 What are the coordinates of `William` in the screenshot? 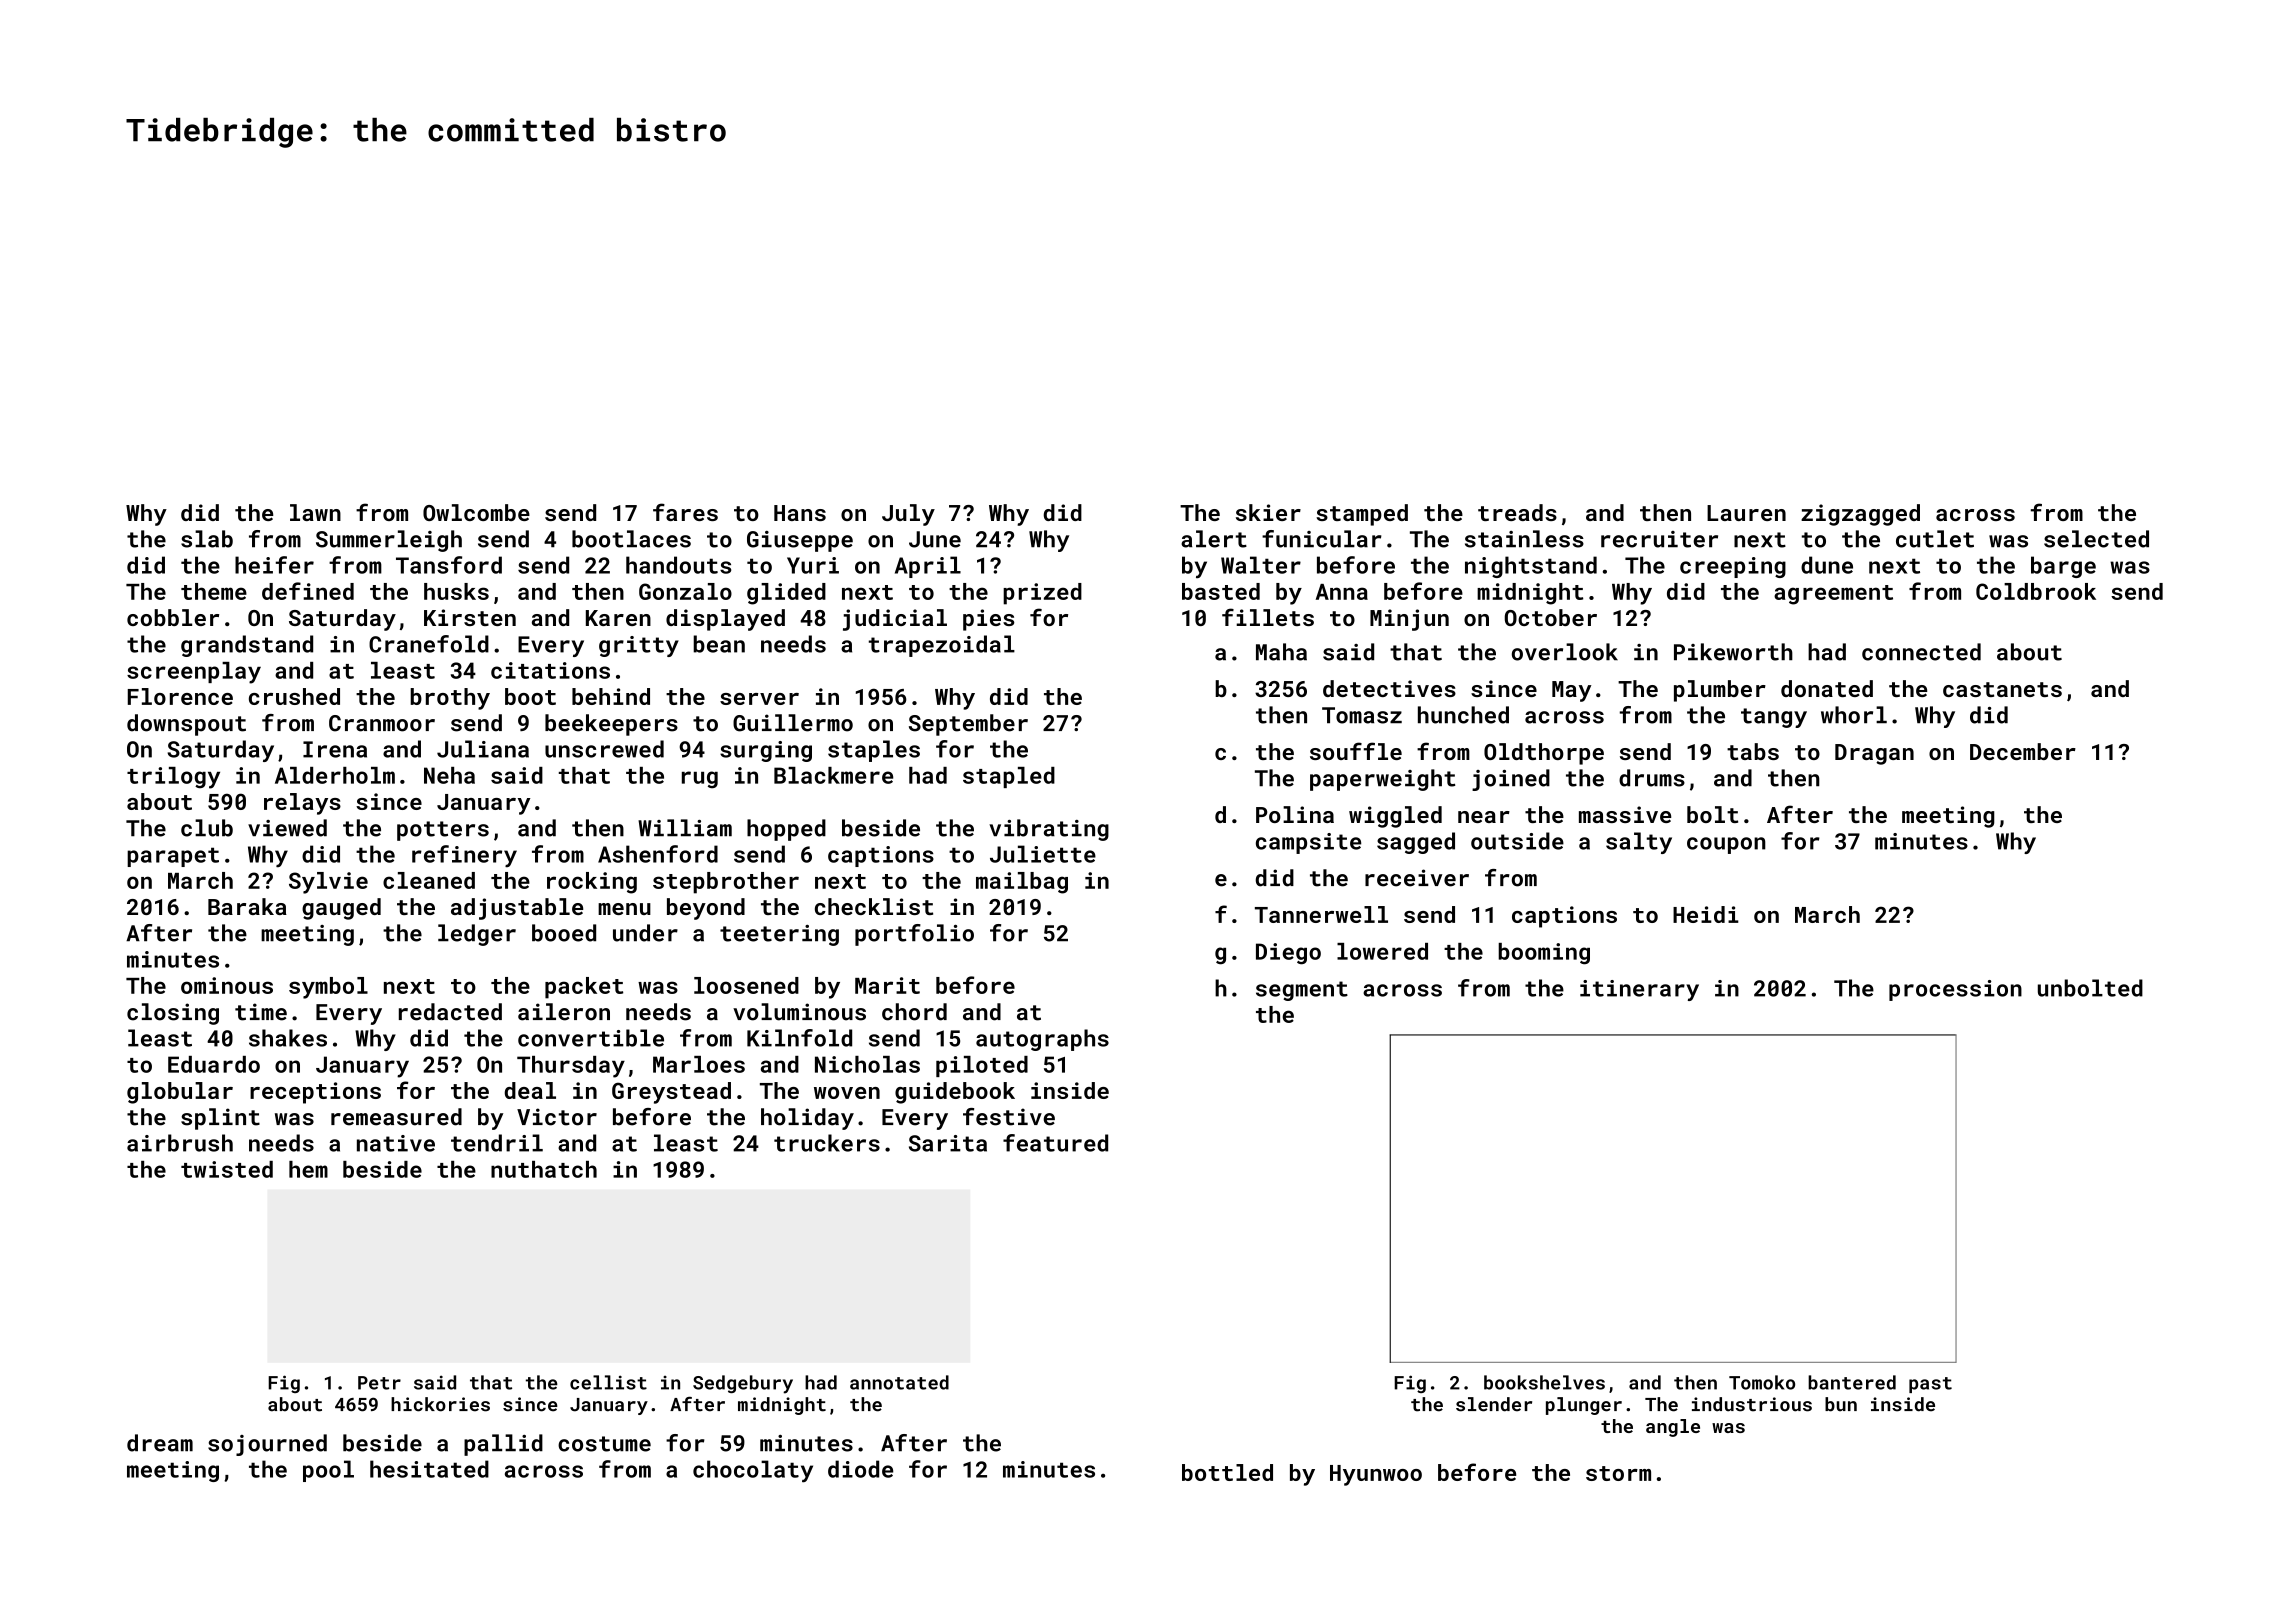 It's located at (685, 828).
